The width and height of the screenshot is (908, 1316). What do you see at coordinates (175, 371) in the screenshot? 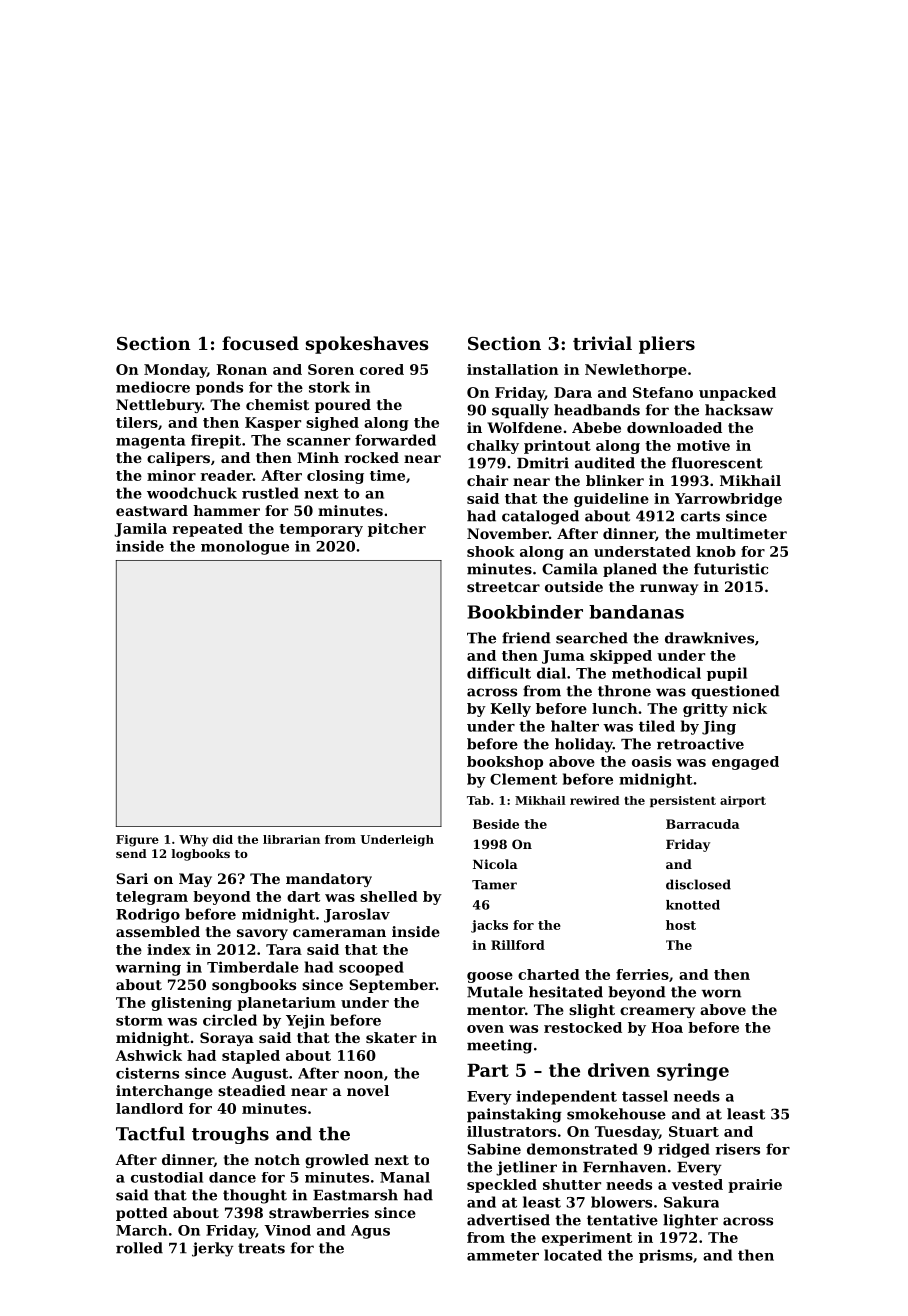
I see `Monday` at bounding box center [175, 371].
